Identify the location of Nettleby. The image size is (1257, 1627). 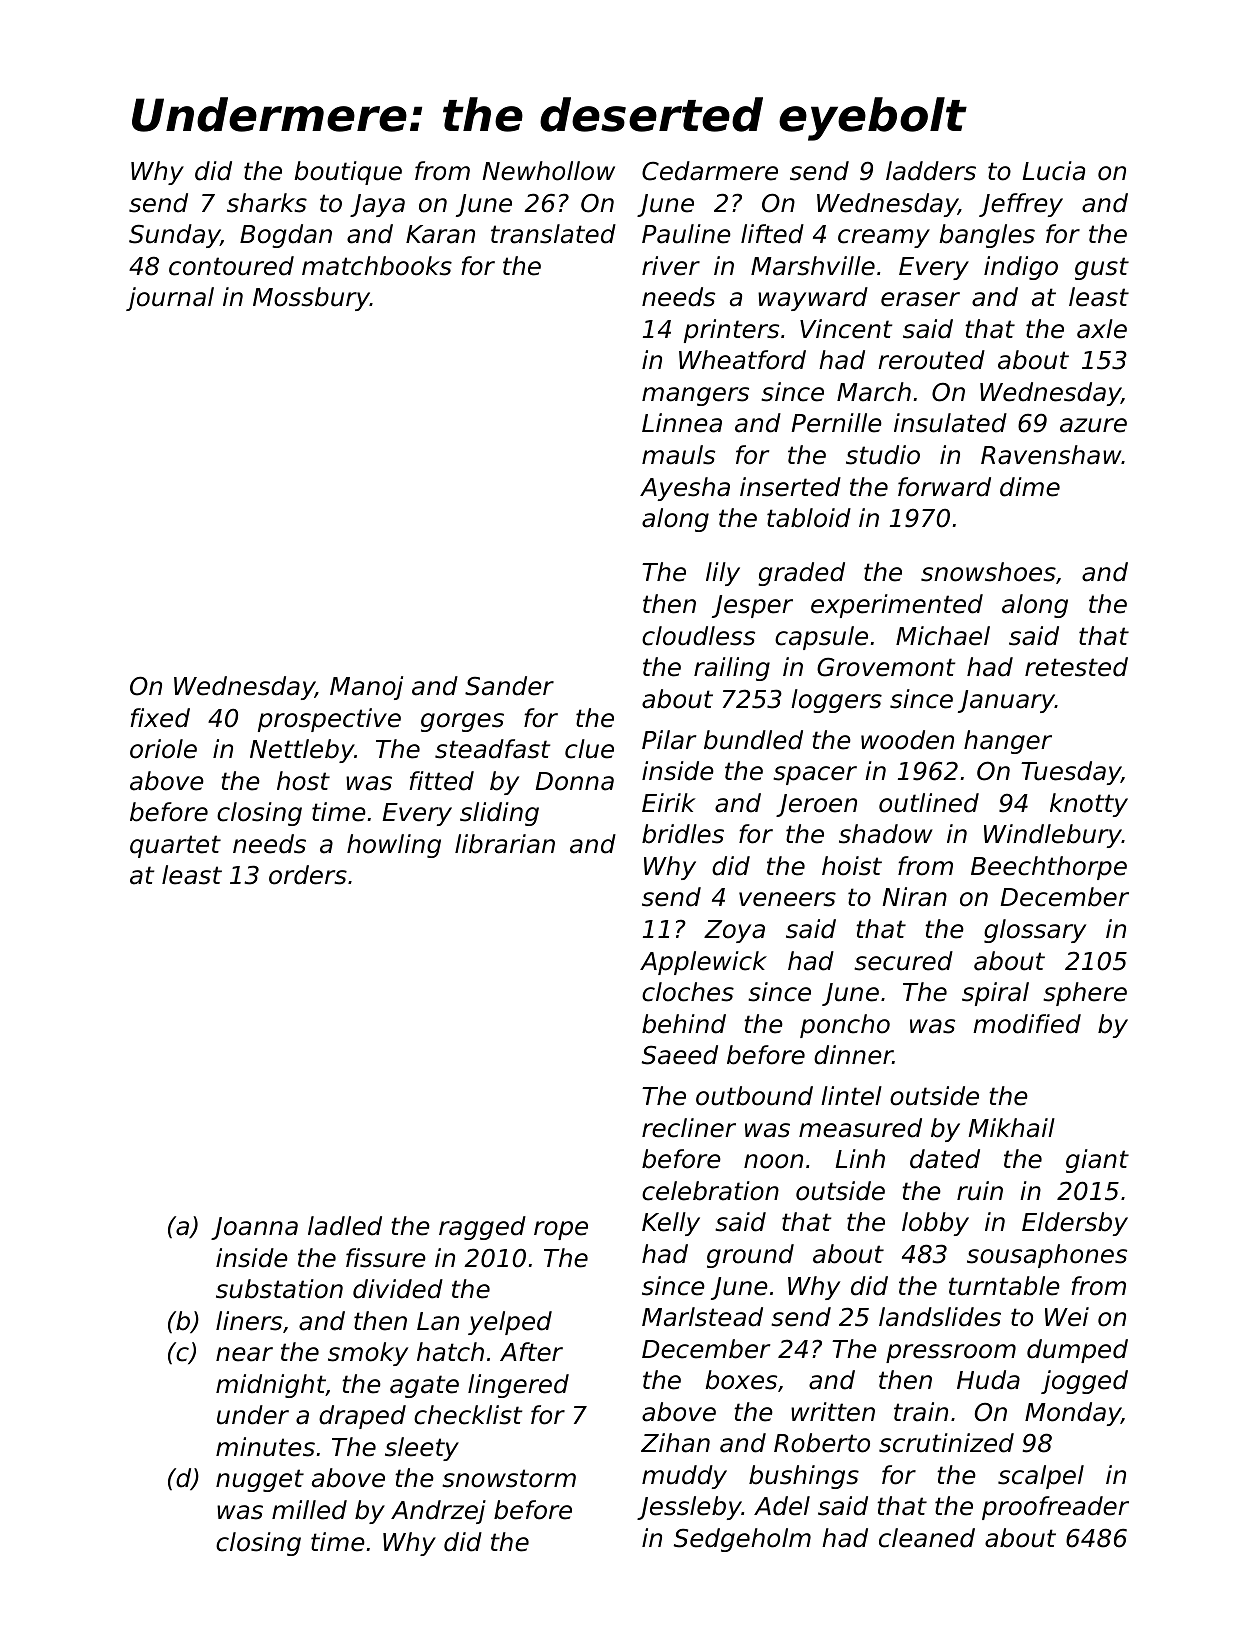
(302, 751).
